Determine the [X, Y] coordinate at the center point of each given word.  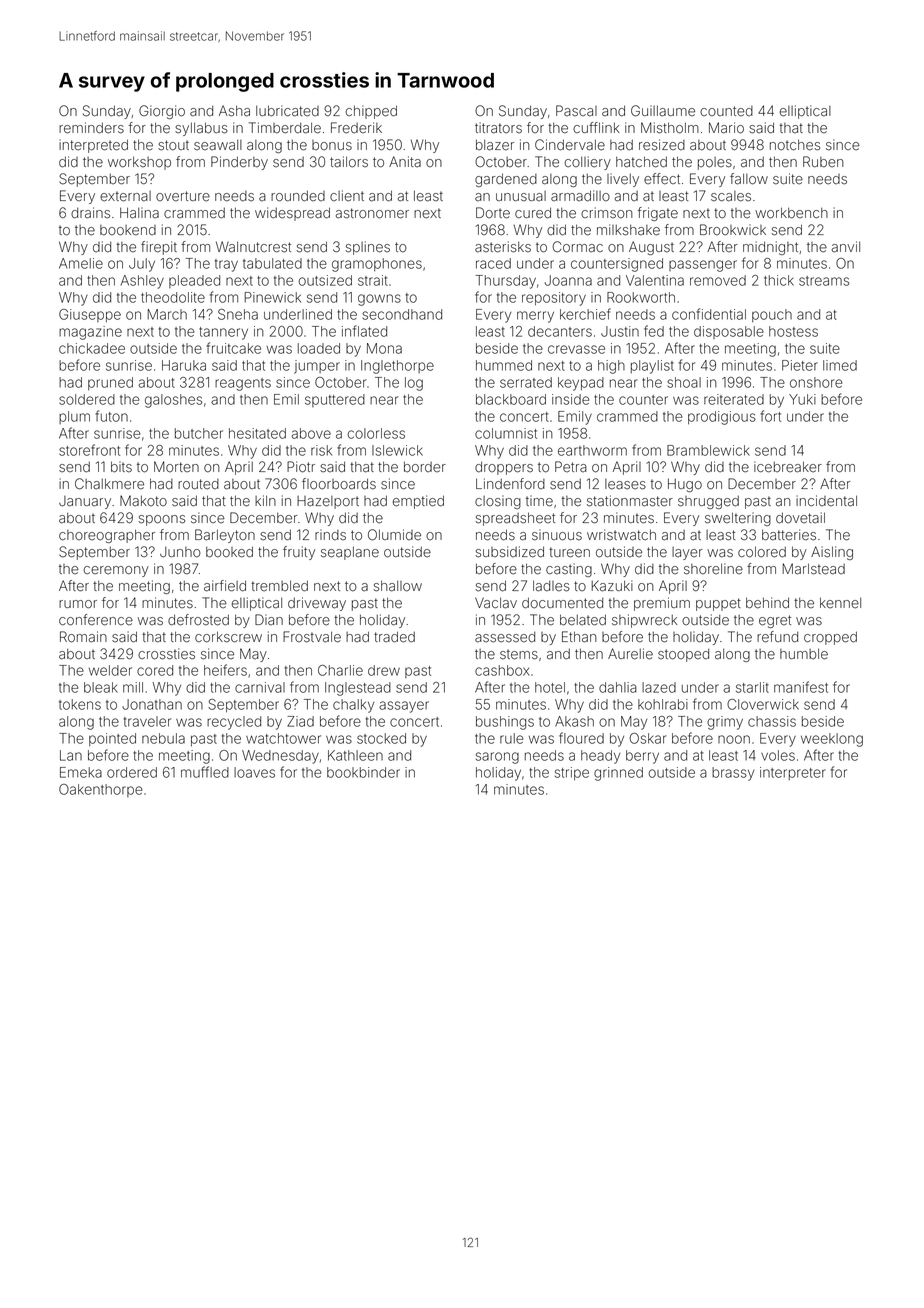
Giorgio [162, 112]
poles [715, 163]
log [414, 384]
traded [394, 637]
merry [535, 317]
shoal [684, 382]
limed [840, 365]
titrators [498, 128]
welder [110, 670]
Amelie [81, 263]
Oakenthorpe [101, 790]
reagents [243, 384]
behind [767, 603]
